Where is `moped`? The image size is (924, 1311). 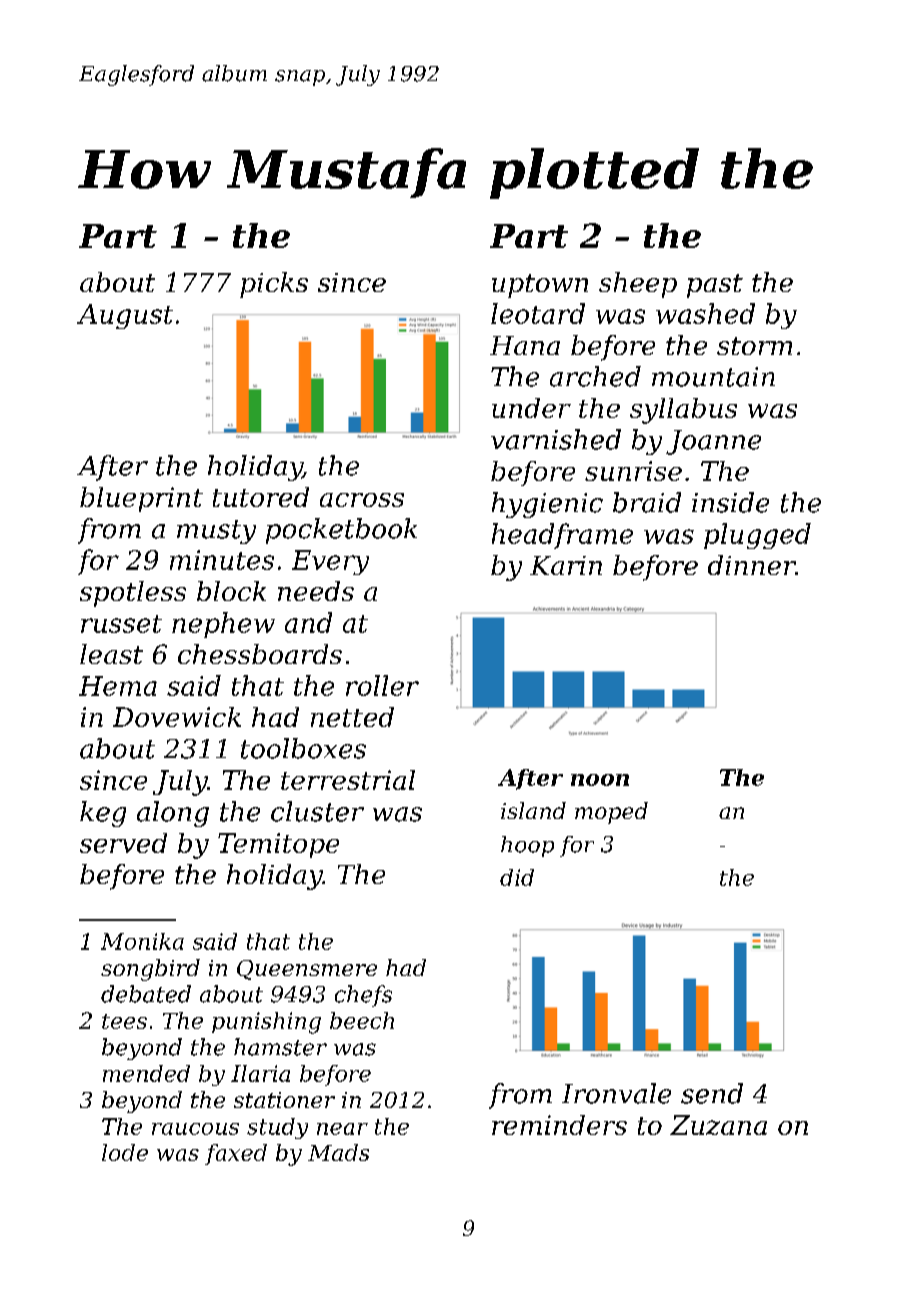 moped is located at coordinates (611, 813).
